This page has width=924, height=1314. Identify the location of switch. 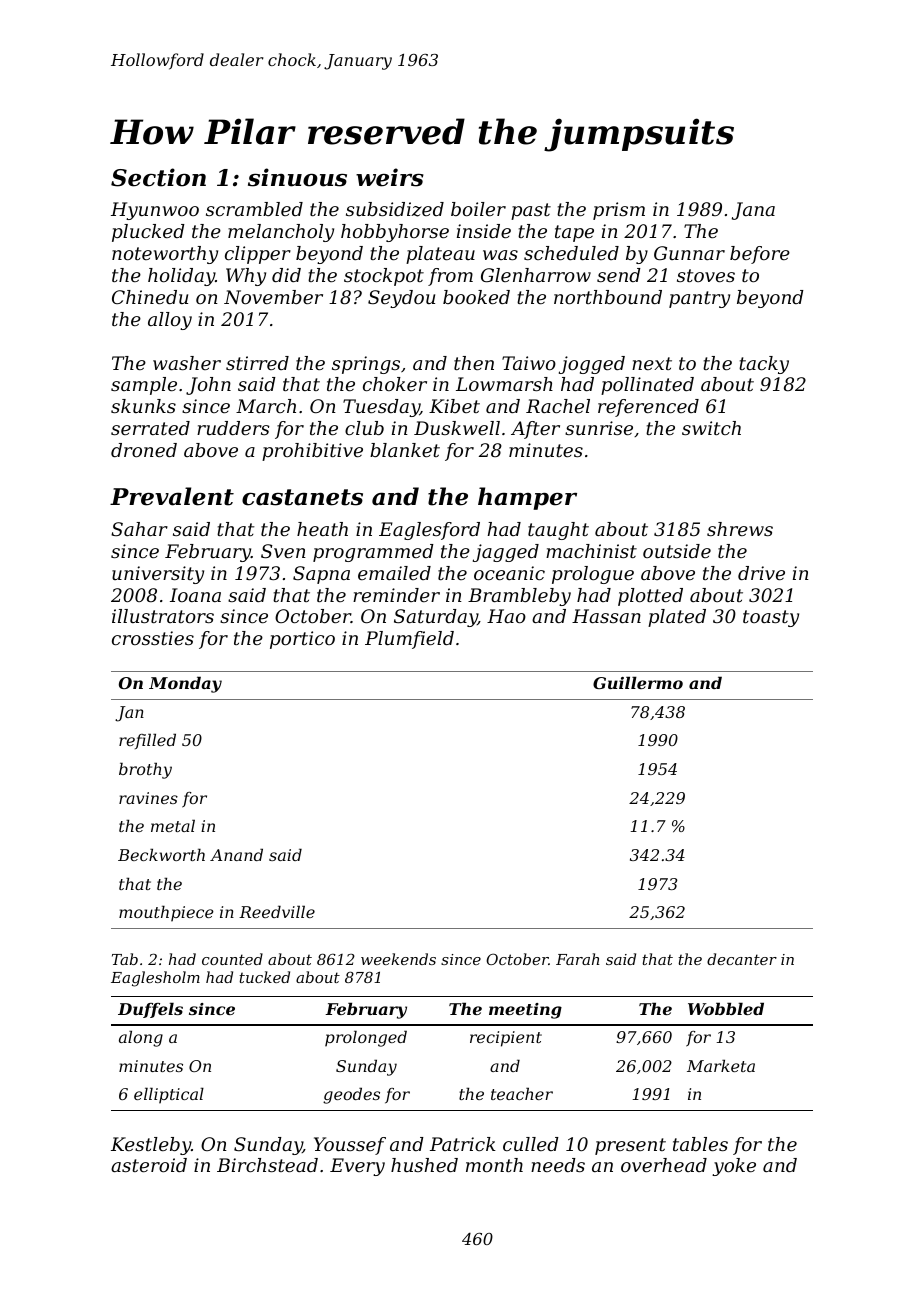
(711, 428).
